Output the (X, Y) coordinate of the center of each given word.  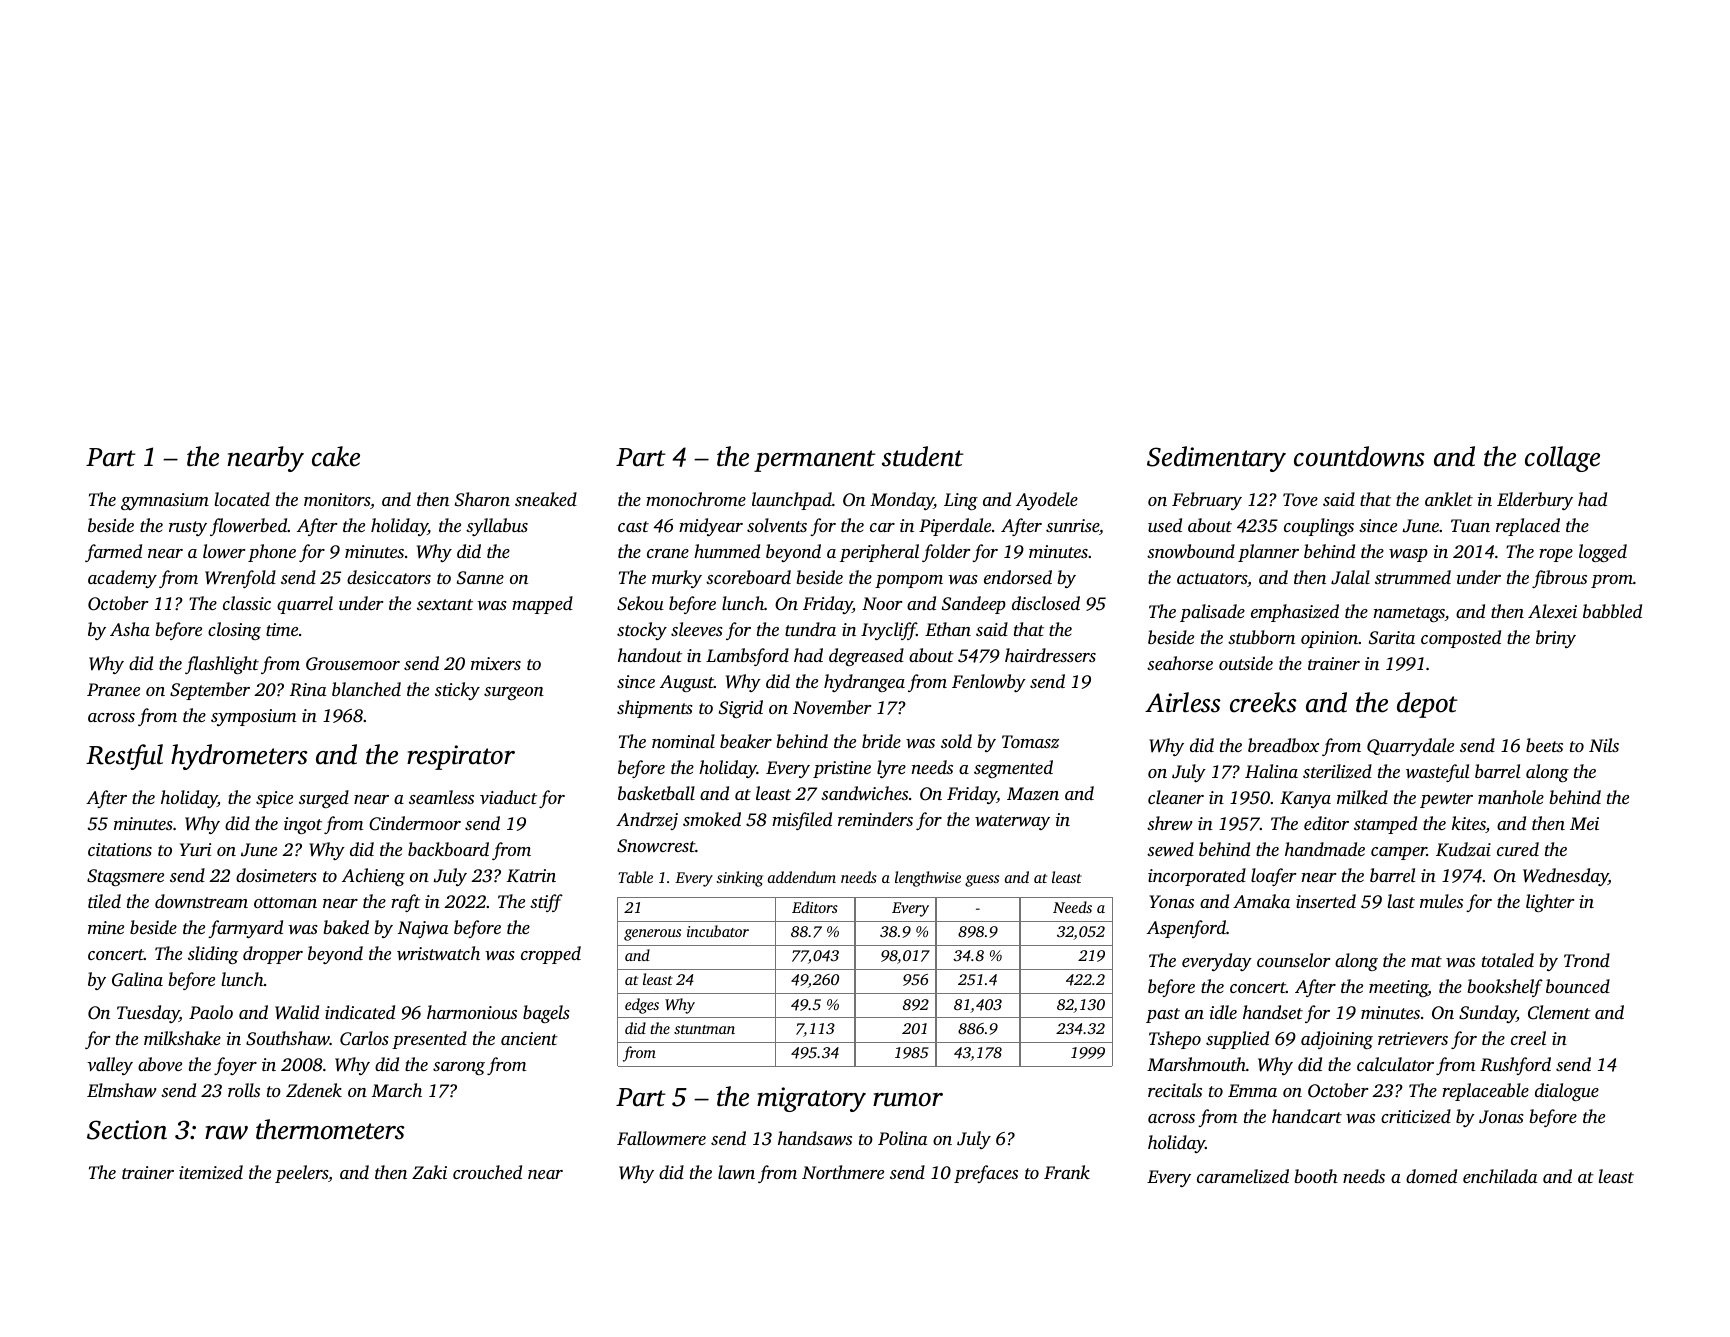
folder (946, 553)
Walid (297, 1012)
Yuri (195, 849)
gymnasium (165, 501)
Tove (1300, 499)
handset (1273, 1012)
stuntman (704, 1029)
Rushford (1515, 1066)
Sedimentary (1216, 459)
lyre (891, 769)
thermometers (330, 1129)
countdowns (1359, 456)
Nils (1604, 745)
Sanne (480, 578)
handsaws (815, 1138)
